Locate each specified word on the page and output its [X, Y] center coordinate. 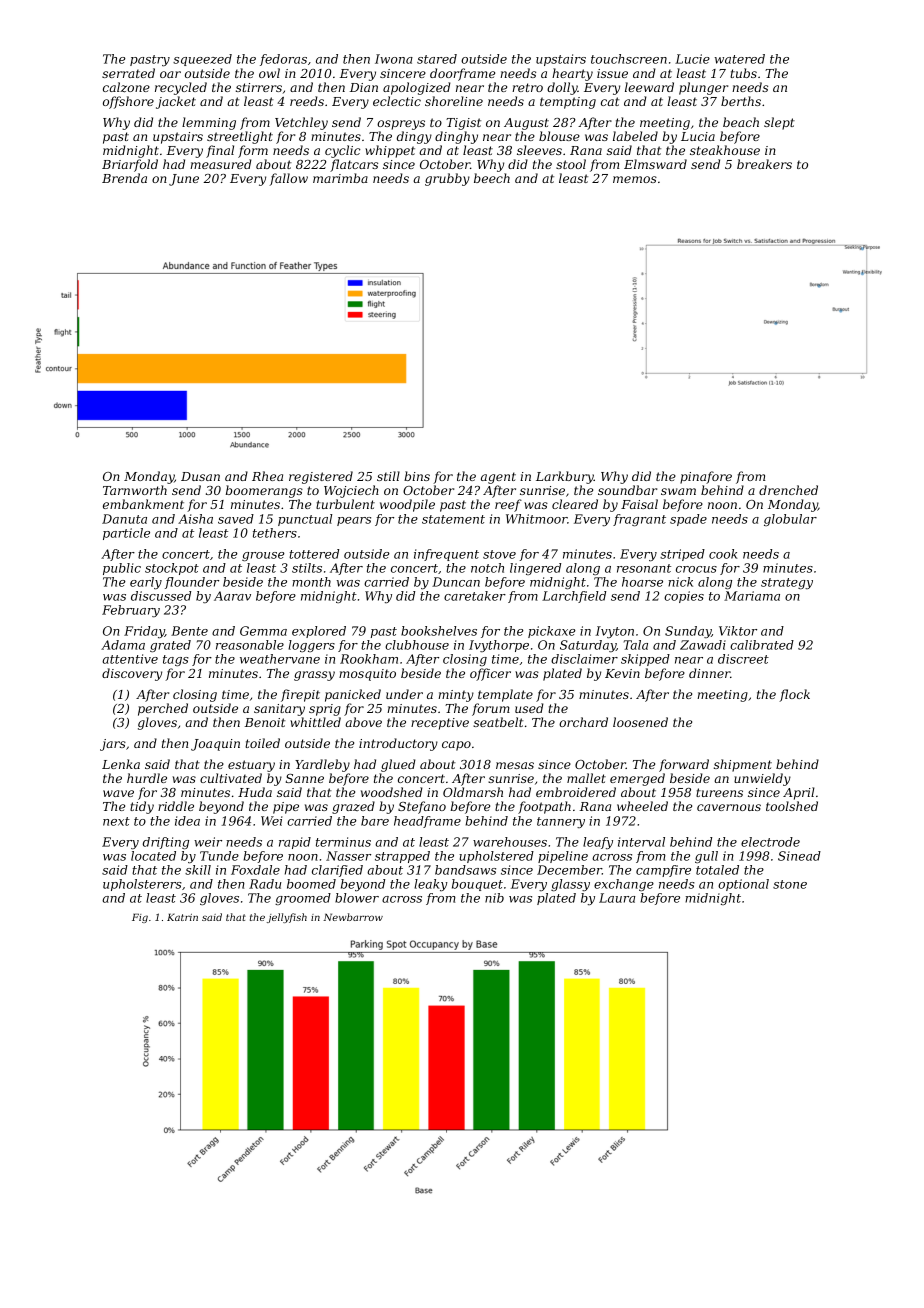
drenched [788, 490]
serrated [128, 73]
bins [417, 476]
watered [740, 59]
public [122, 569]
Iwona [394, 59]
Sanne [305, 778]
